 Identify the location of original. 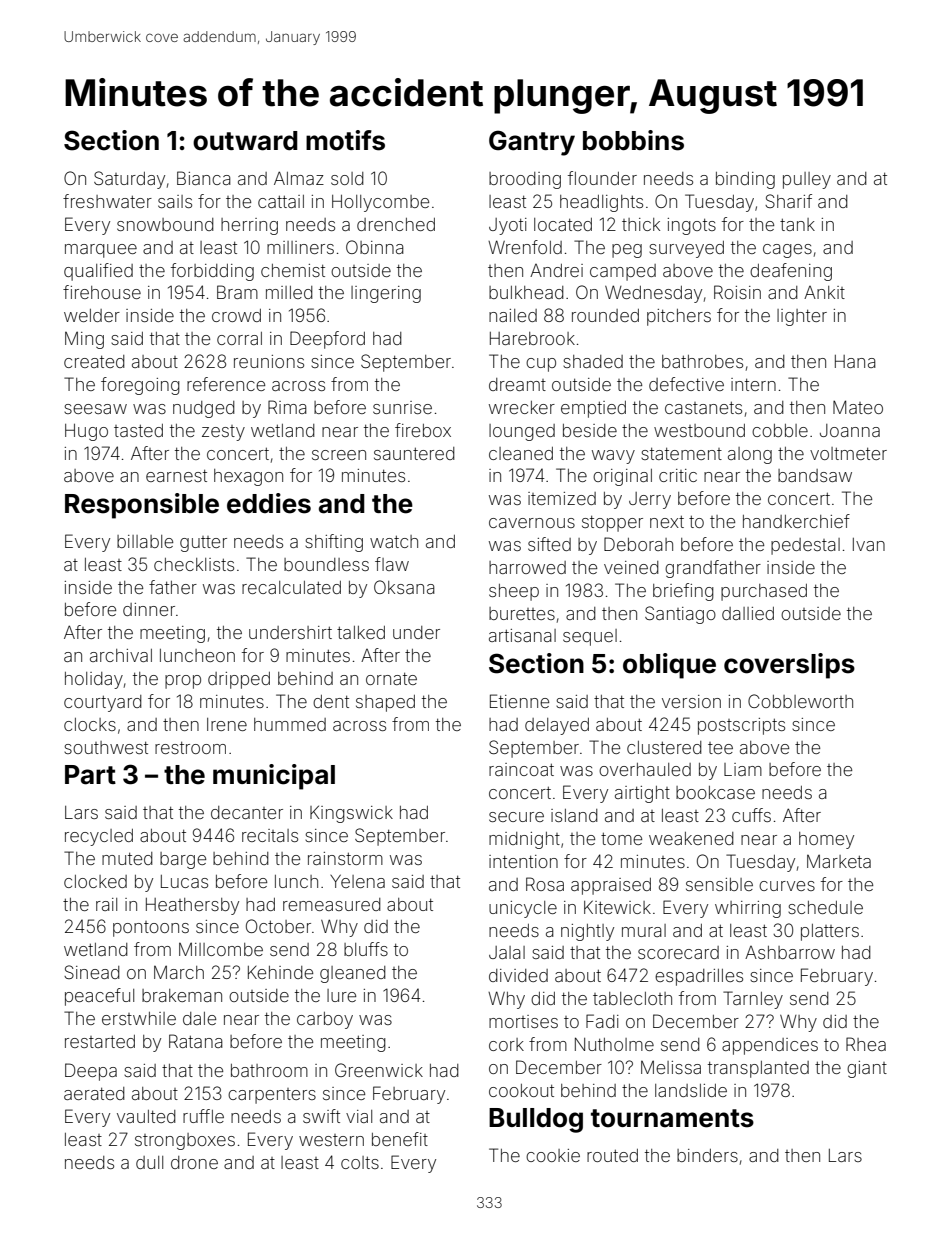
(622, 477).
